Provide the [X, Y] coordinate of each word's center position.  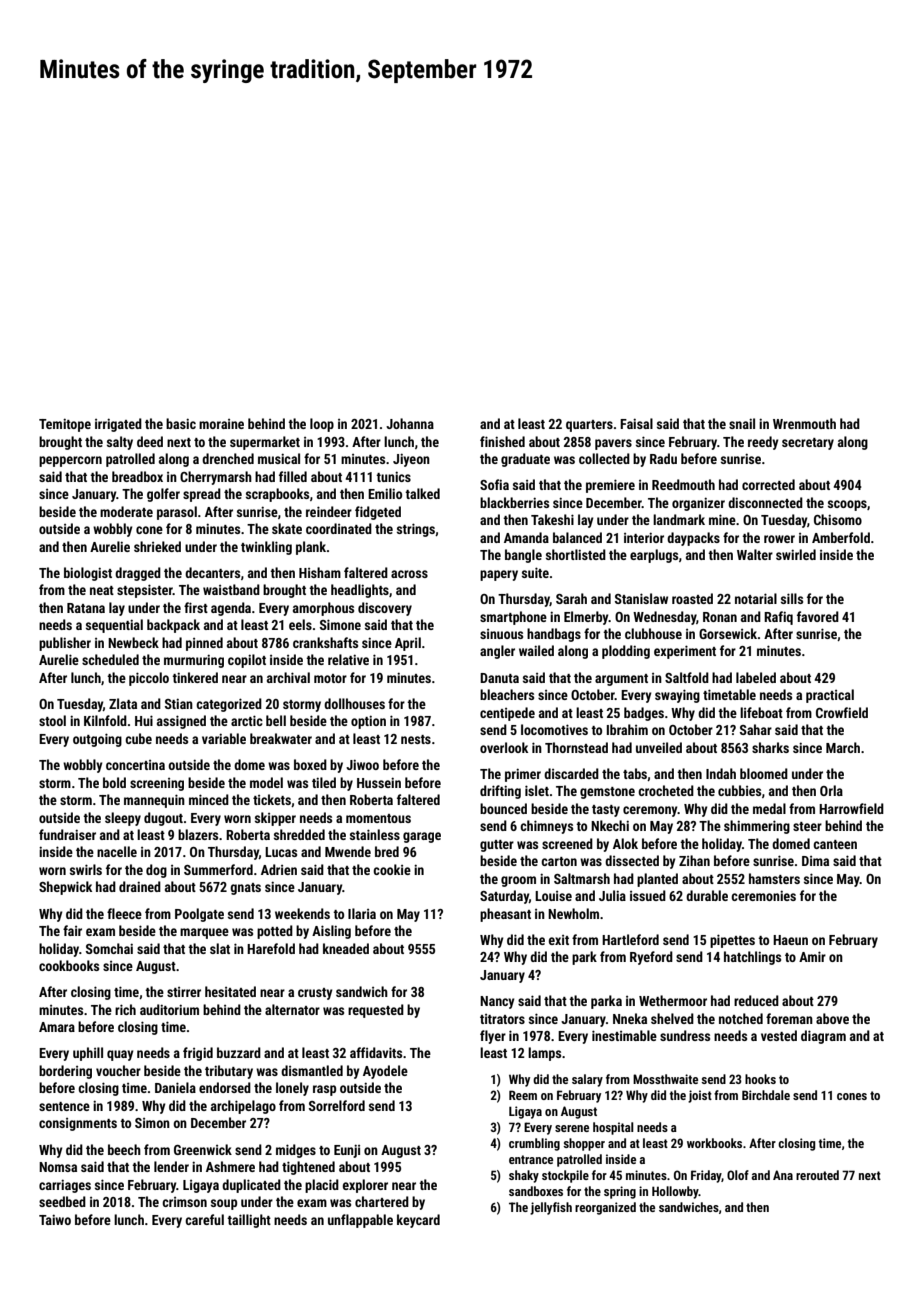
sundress [685, 1035]
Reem [523, 1095]
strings [416, 530]
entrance [531, 1159]
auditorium [169, 1009]
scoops [847, 505]
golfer [163, 495]
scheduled [110, 659]
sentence [64, 1106]
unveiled [659, 747]
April [408, 644]
